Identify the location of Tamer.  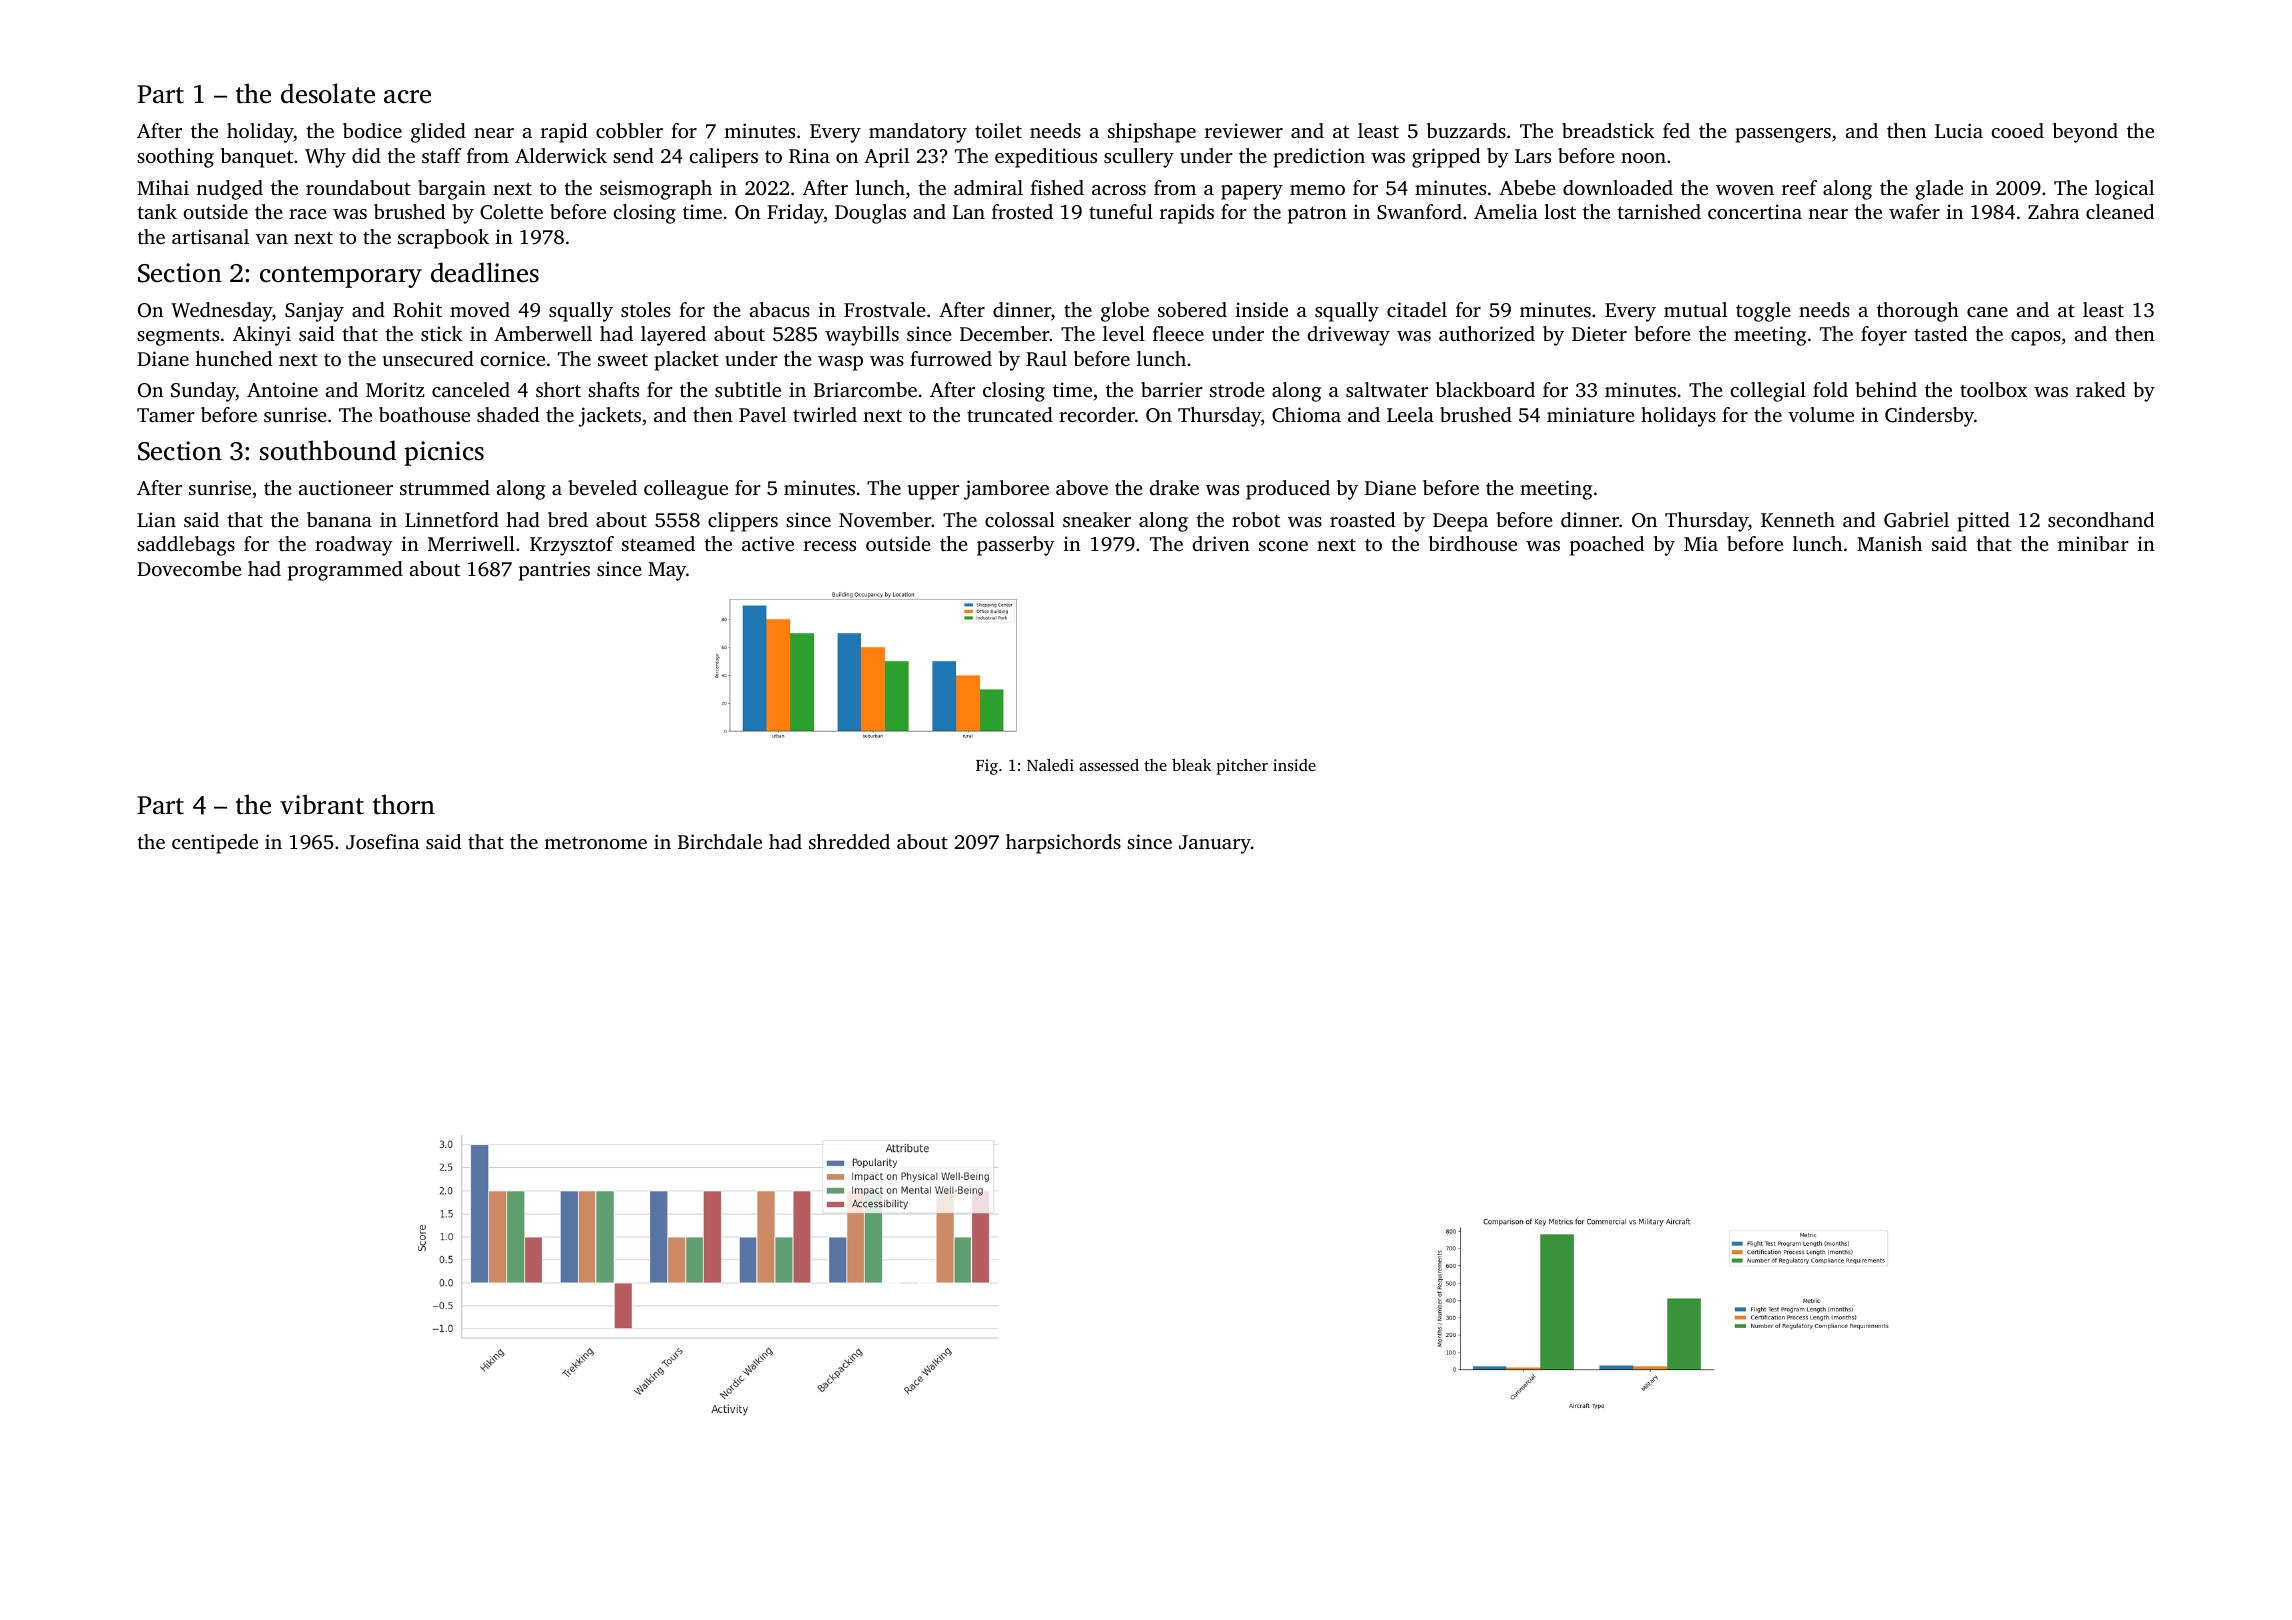
(166, 415).
